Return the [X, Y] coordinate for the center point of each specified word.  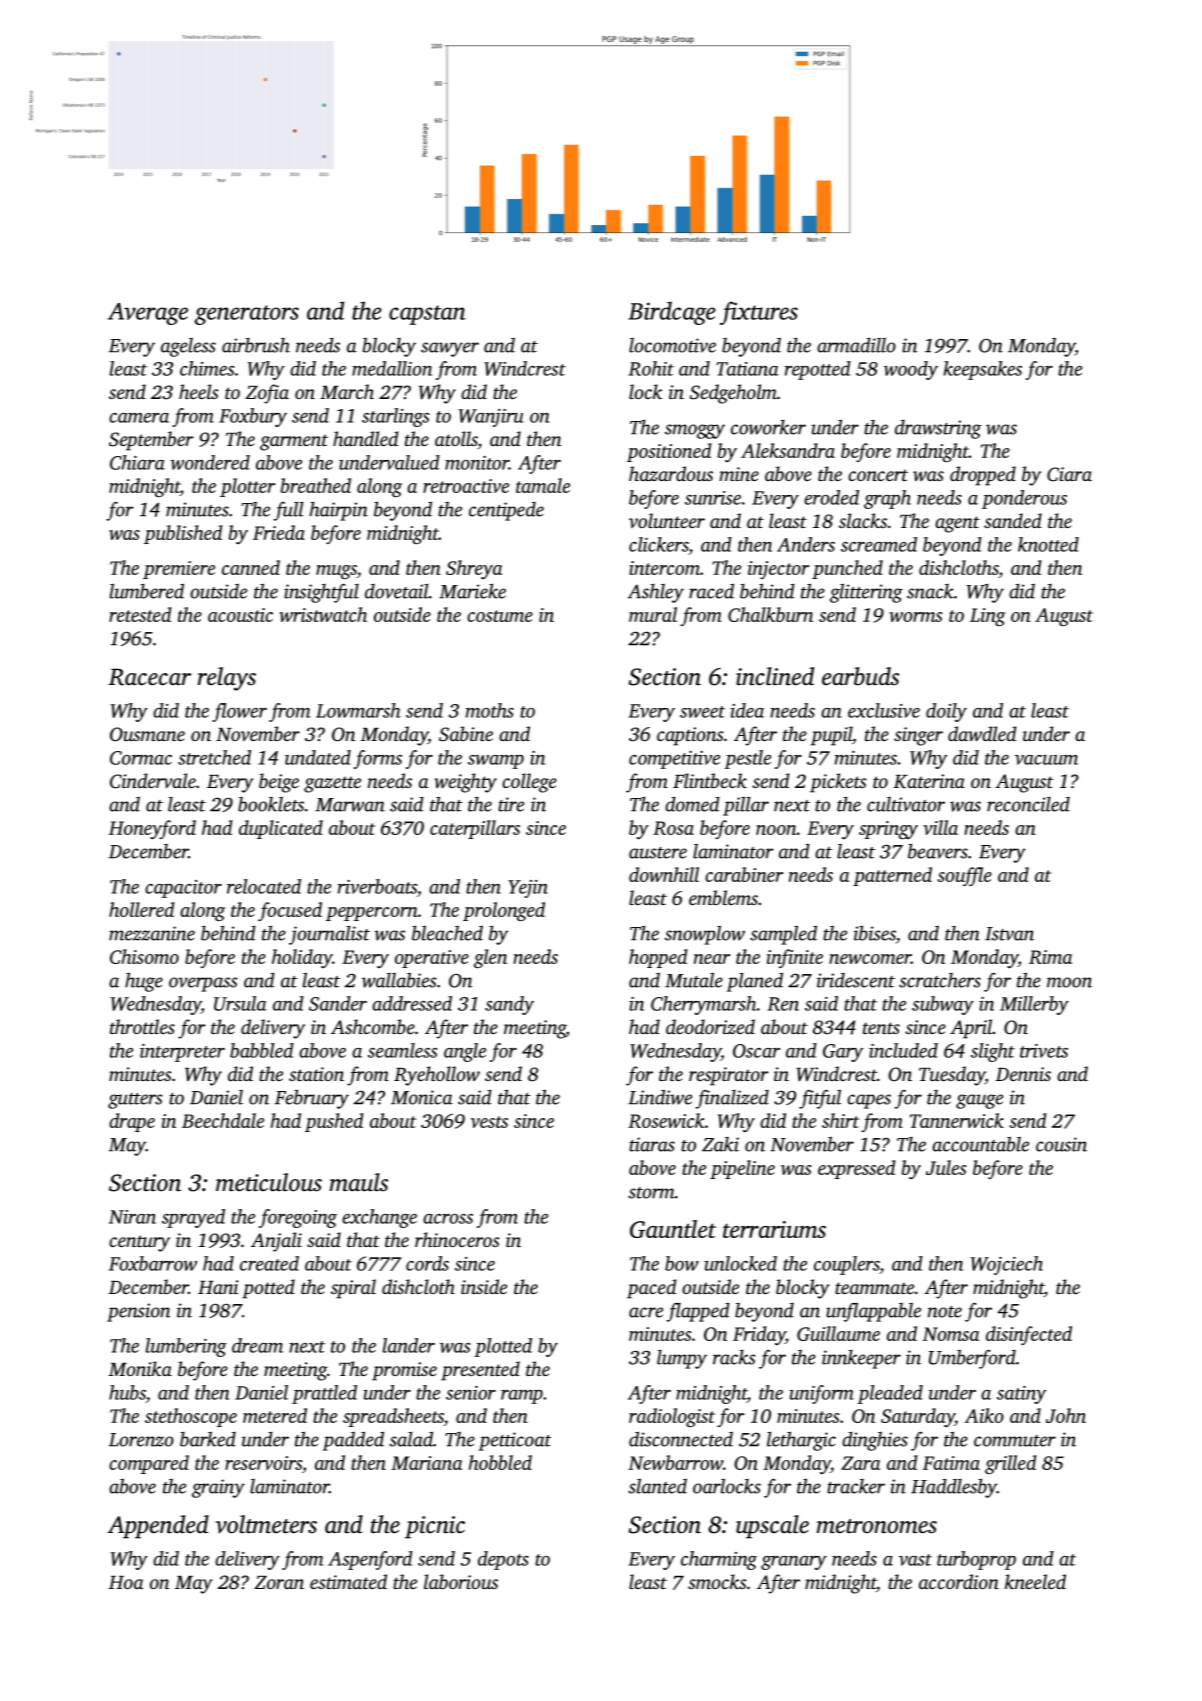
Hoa [126, 1582]
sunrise [713, 498]
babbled [262, 1050]
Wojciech [1006, 1265]
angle [465, 1052]
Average [148, 314]
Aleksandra [788, 450]
